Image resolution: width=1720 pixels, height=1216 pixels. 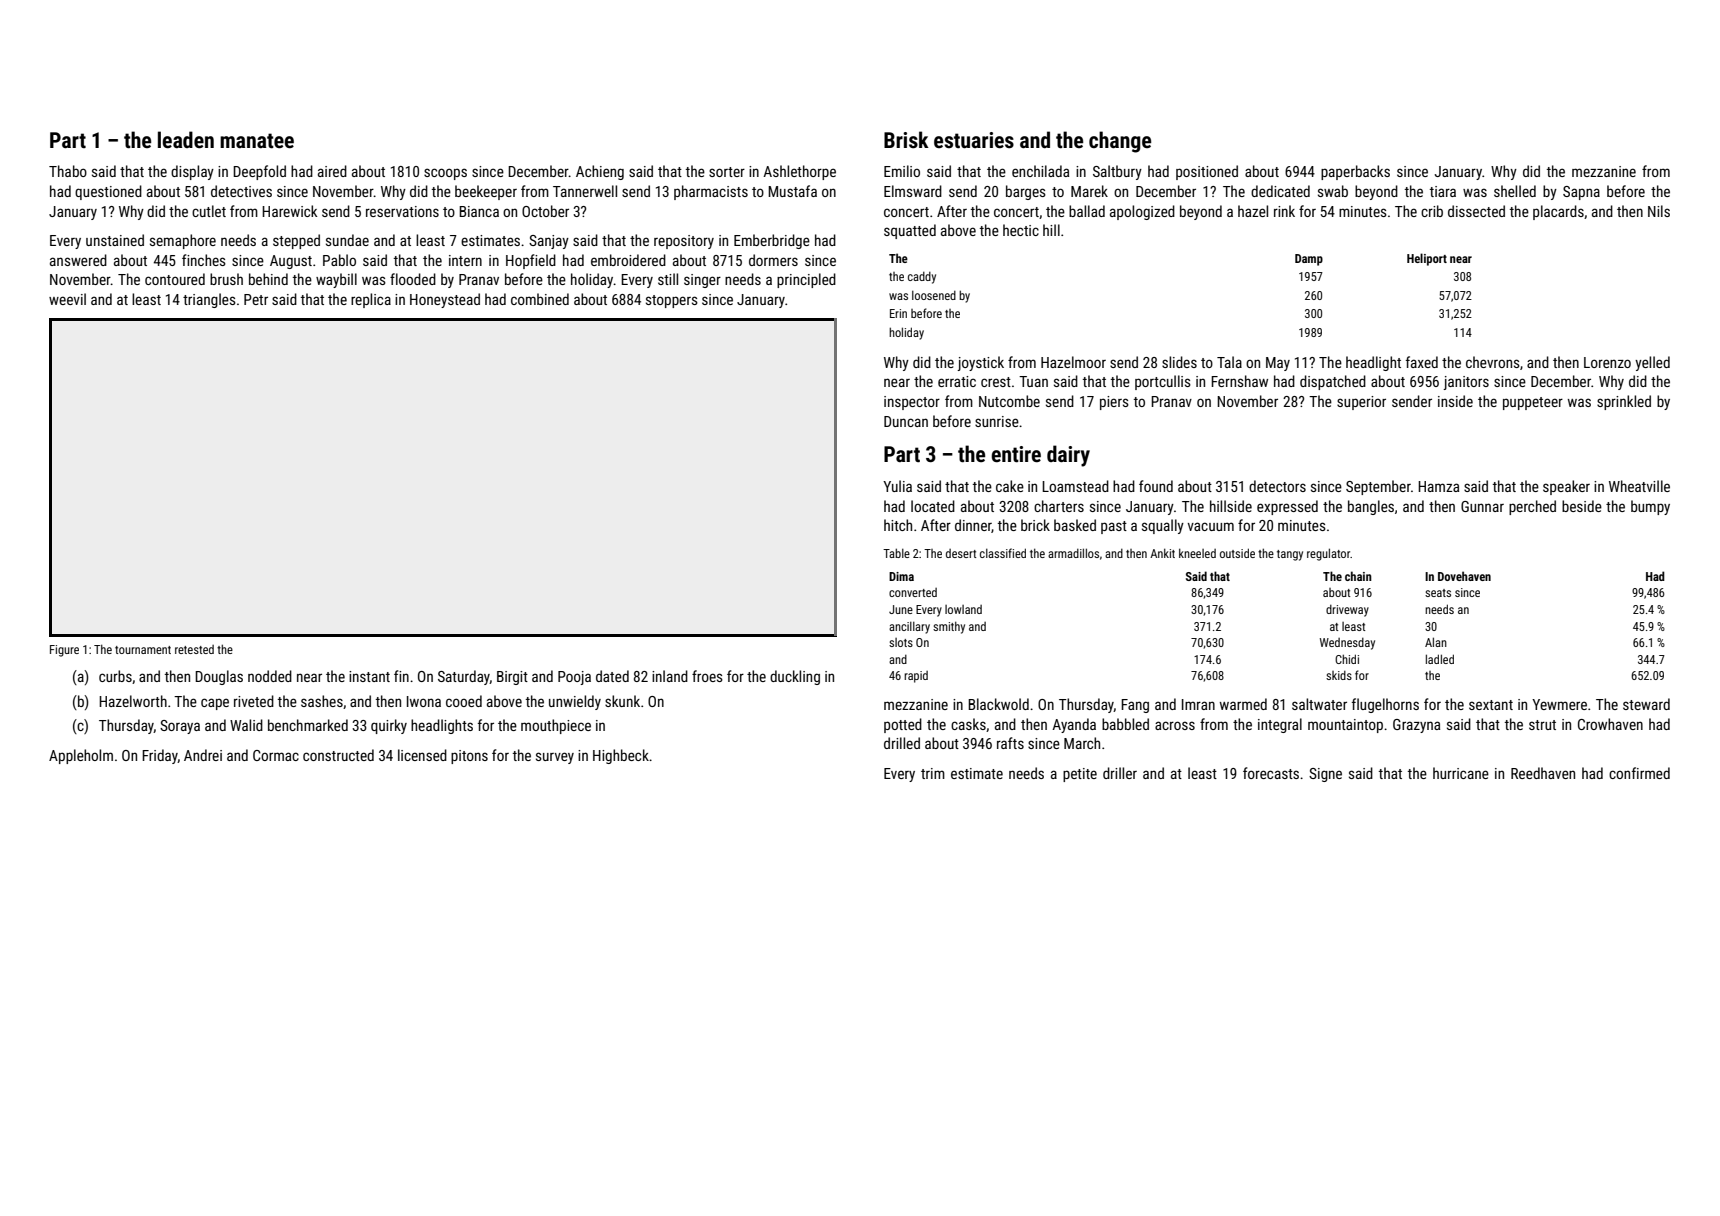 What do you see at coordinates (933, 773) in the document?
I see `trim` at bounding box center [933, 773].
